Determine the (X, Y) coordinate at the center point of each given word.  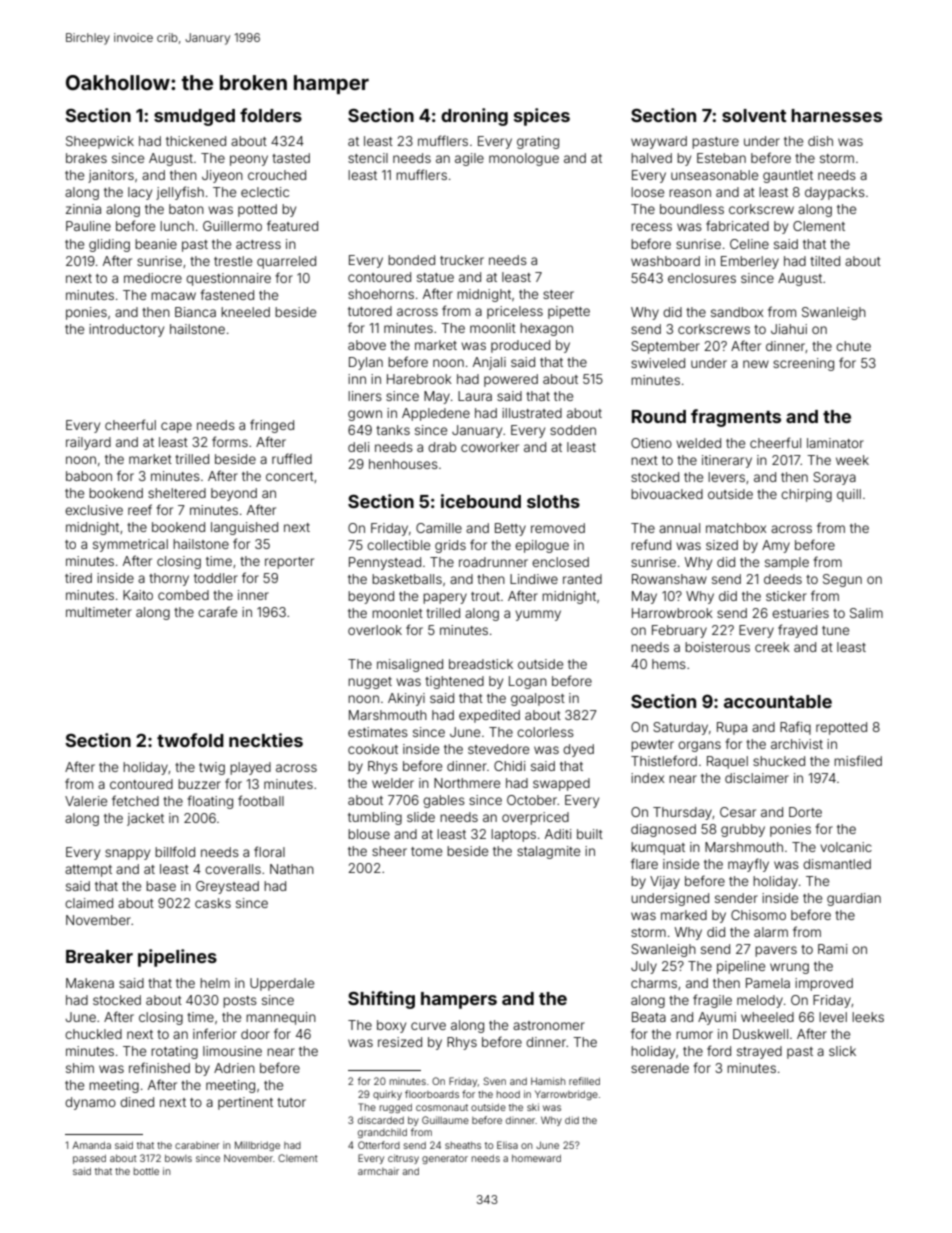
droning (474, 117)
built (590, 834)
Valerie (86, 801)
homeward (536, 1158)
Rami (833, 949)
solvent (754, 115)
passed (89, 1159)
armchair (378, 1171)
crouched (277, 175)
